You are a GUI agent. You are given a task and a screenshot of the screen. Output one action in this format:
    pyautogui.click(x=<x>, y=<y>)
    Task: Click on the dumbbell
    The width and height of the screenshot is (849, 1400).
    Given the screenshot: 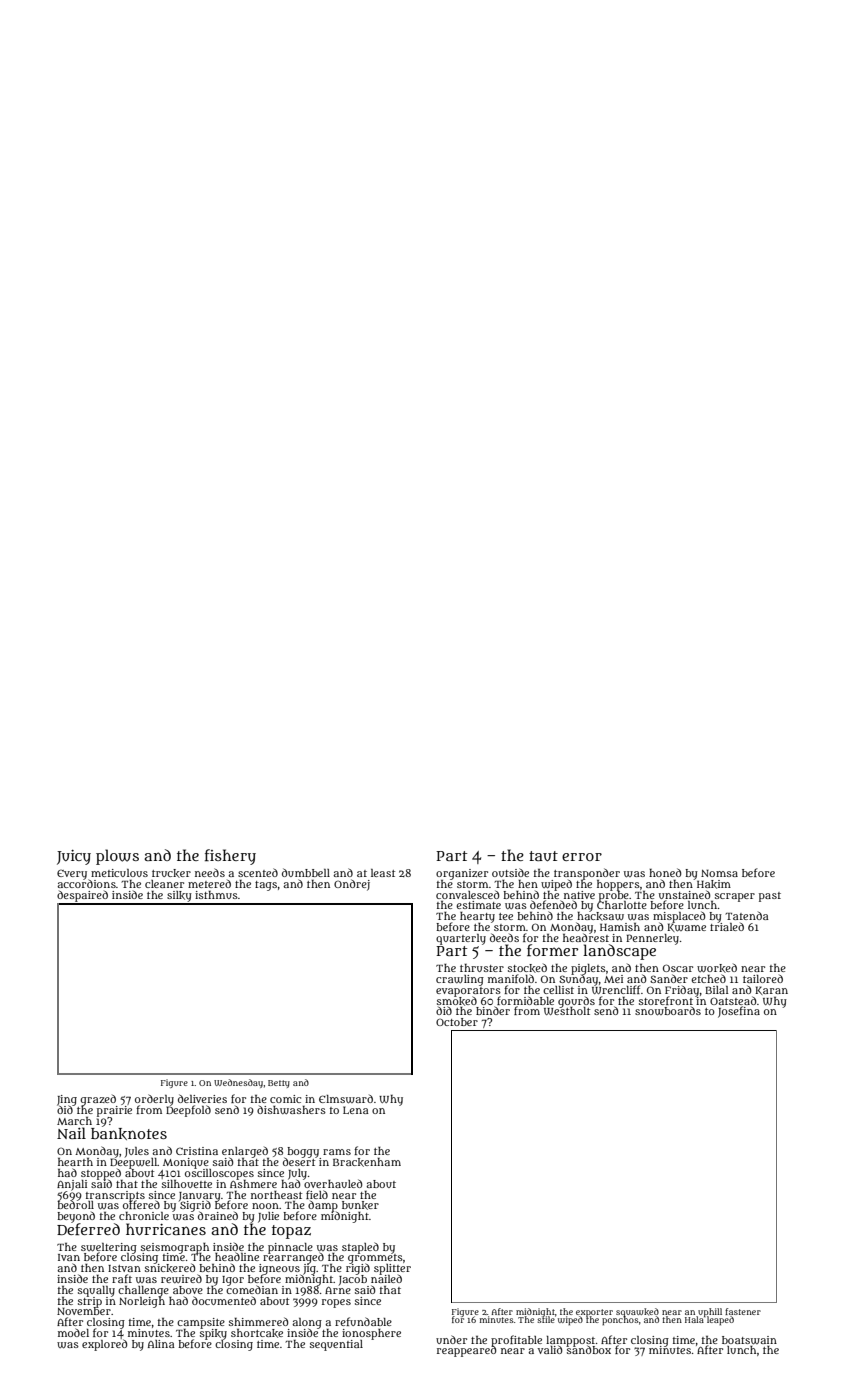 What is the action you would take?
    pyautogui.click(x=306, y=872)
